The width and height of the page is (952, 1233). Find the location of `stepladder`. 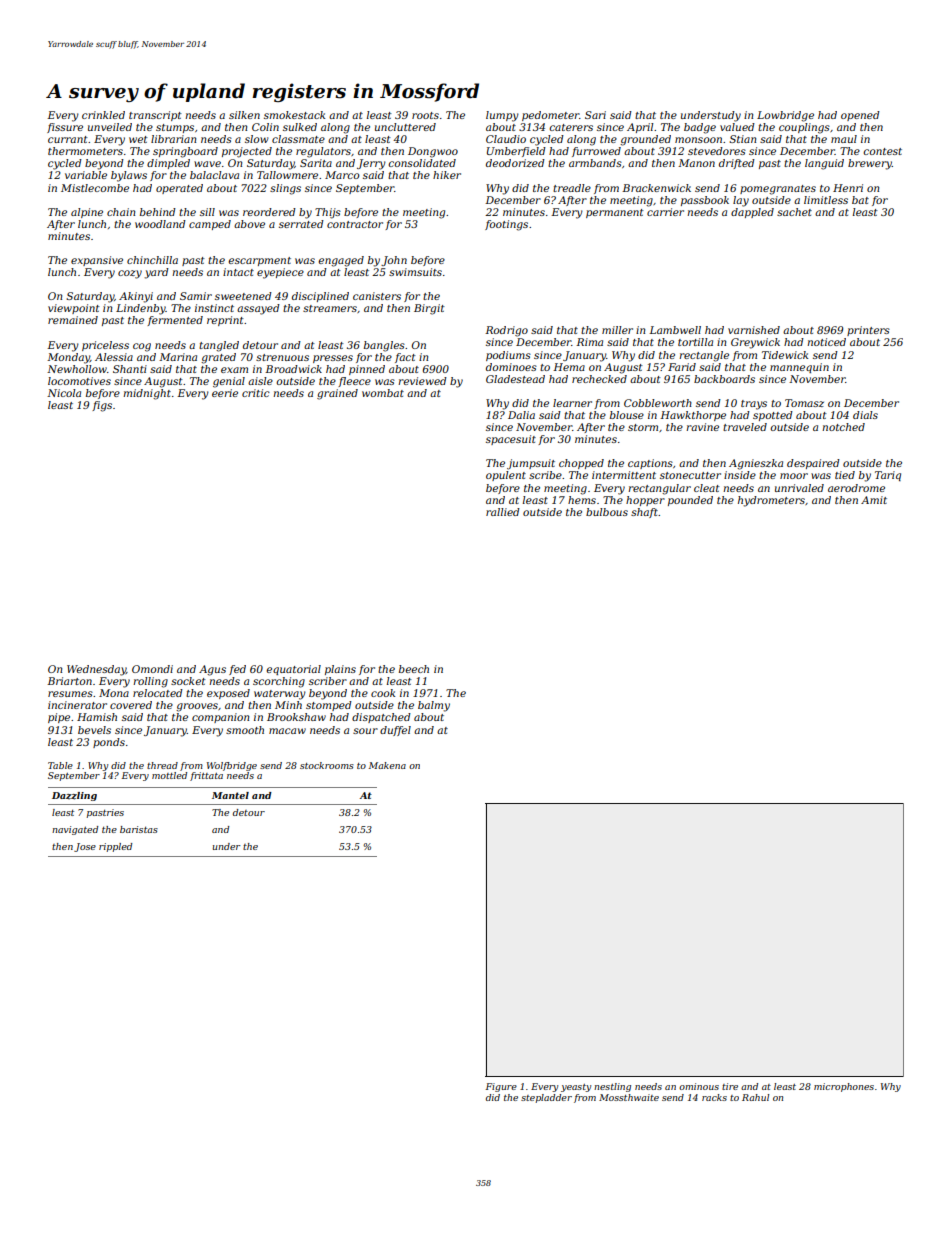

stepladder is located at coordinates (546, 1098).
